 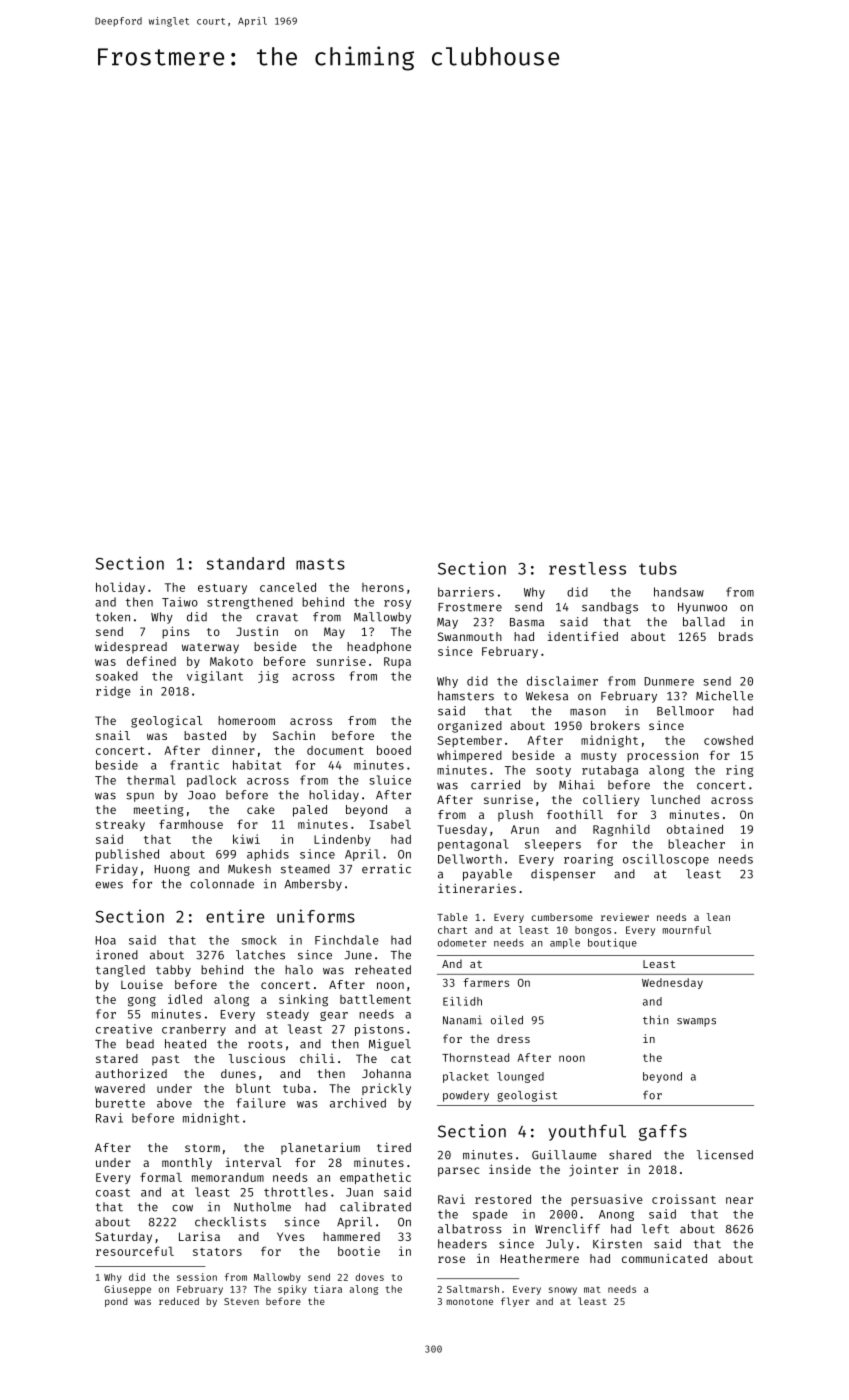 I want to click on Steven, so click(x=241, y=1301).
